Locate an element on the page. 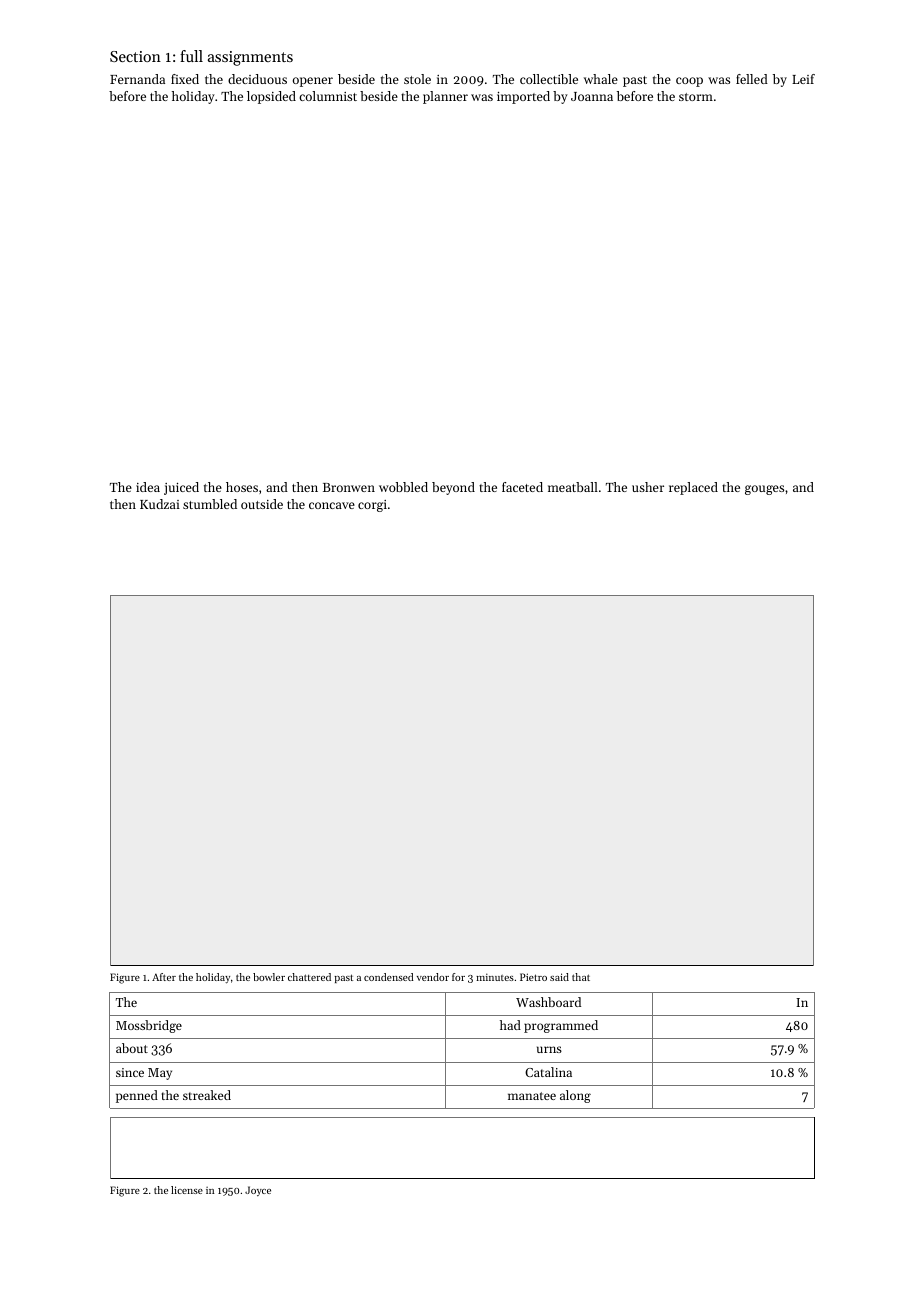 The width and height of the document is (924, 1308). Pietro is located at coordinates (533, 977).
